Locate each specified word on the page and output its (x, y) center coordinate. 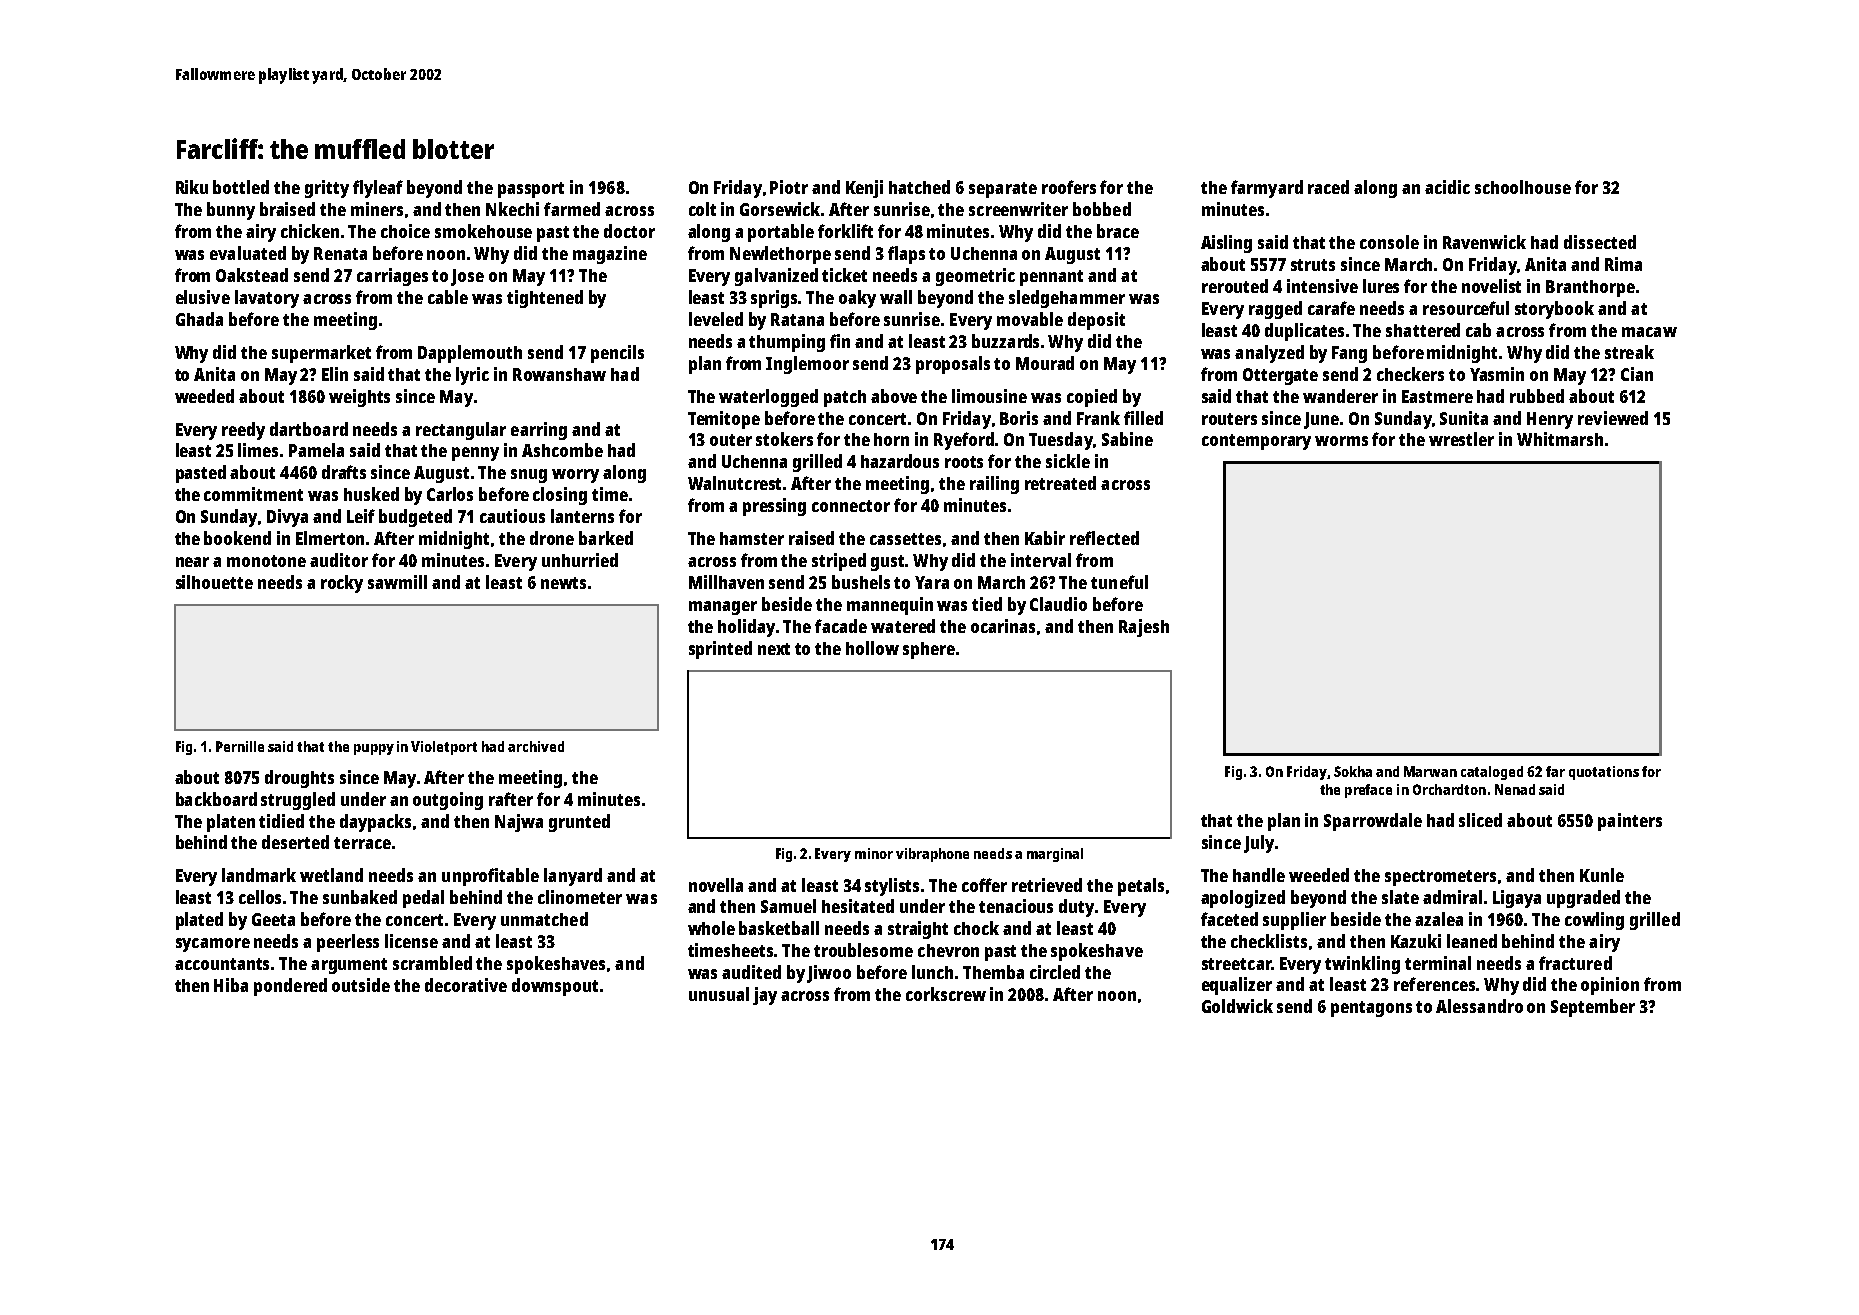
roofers (1069, 187)
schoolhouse (1523, 187)
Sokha (1353, 771)
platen (231, 823)
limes (258, 450)
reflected (1104, 538)
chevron (948, 950)
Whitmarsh (1560, 439)
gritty (327, 189)
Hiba (231, 985)
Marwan (1430, 771)
